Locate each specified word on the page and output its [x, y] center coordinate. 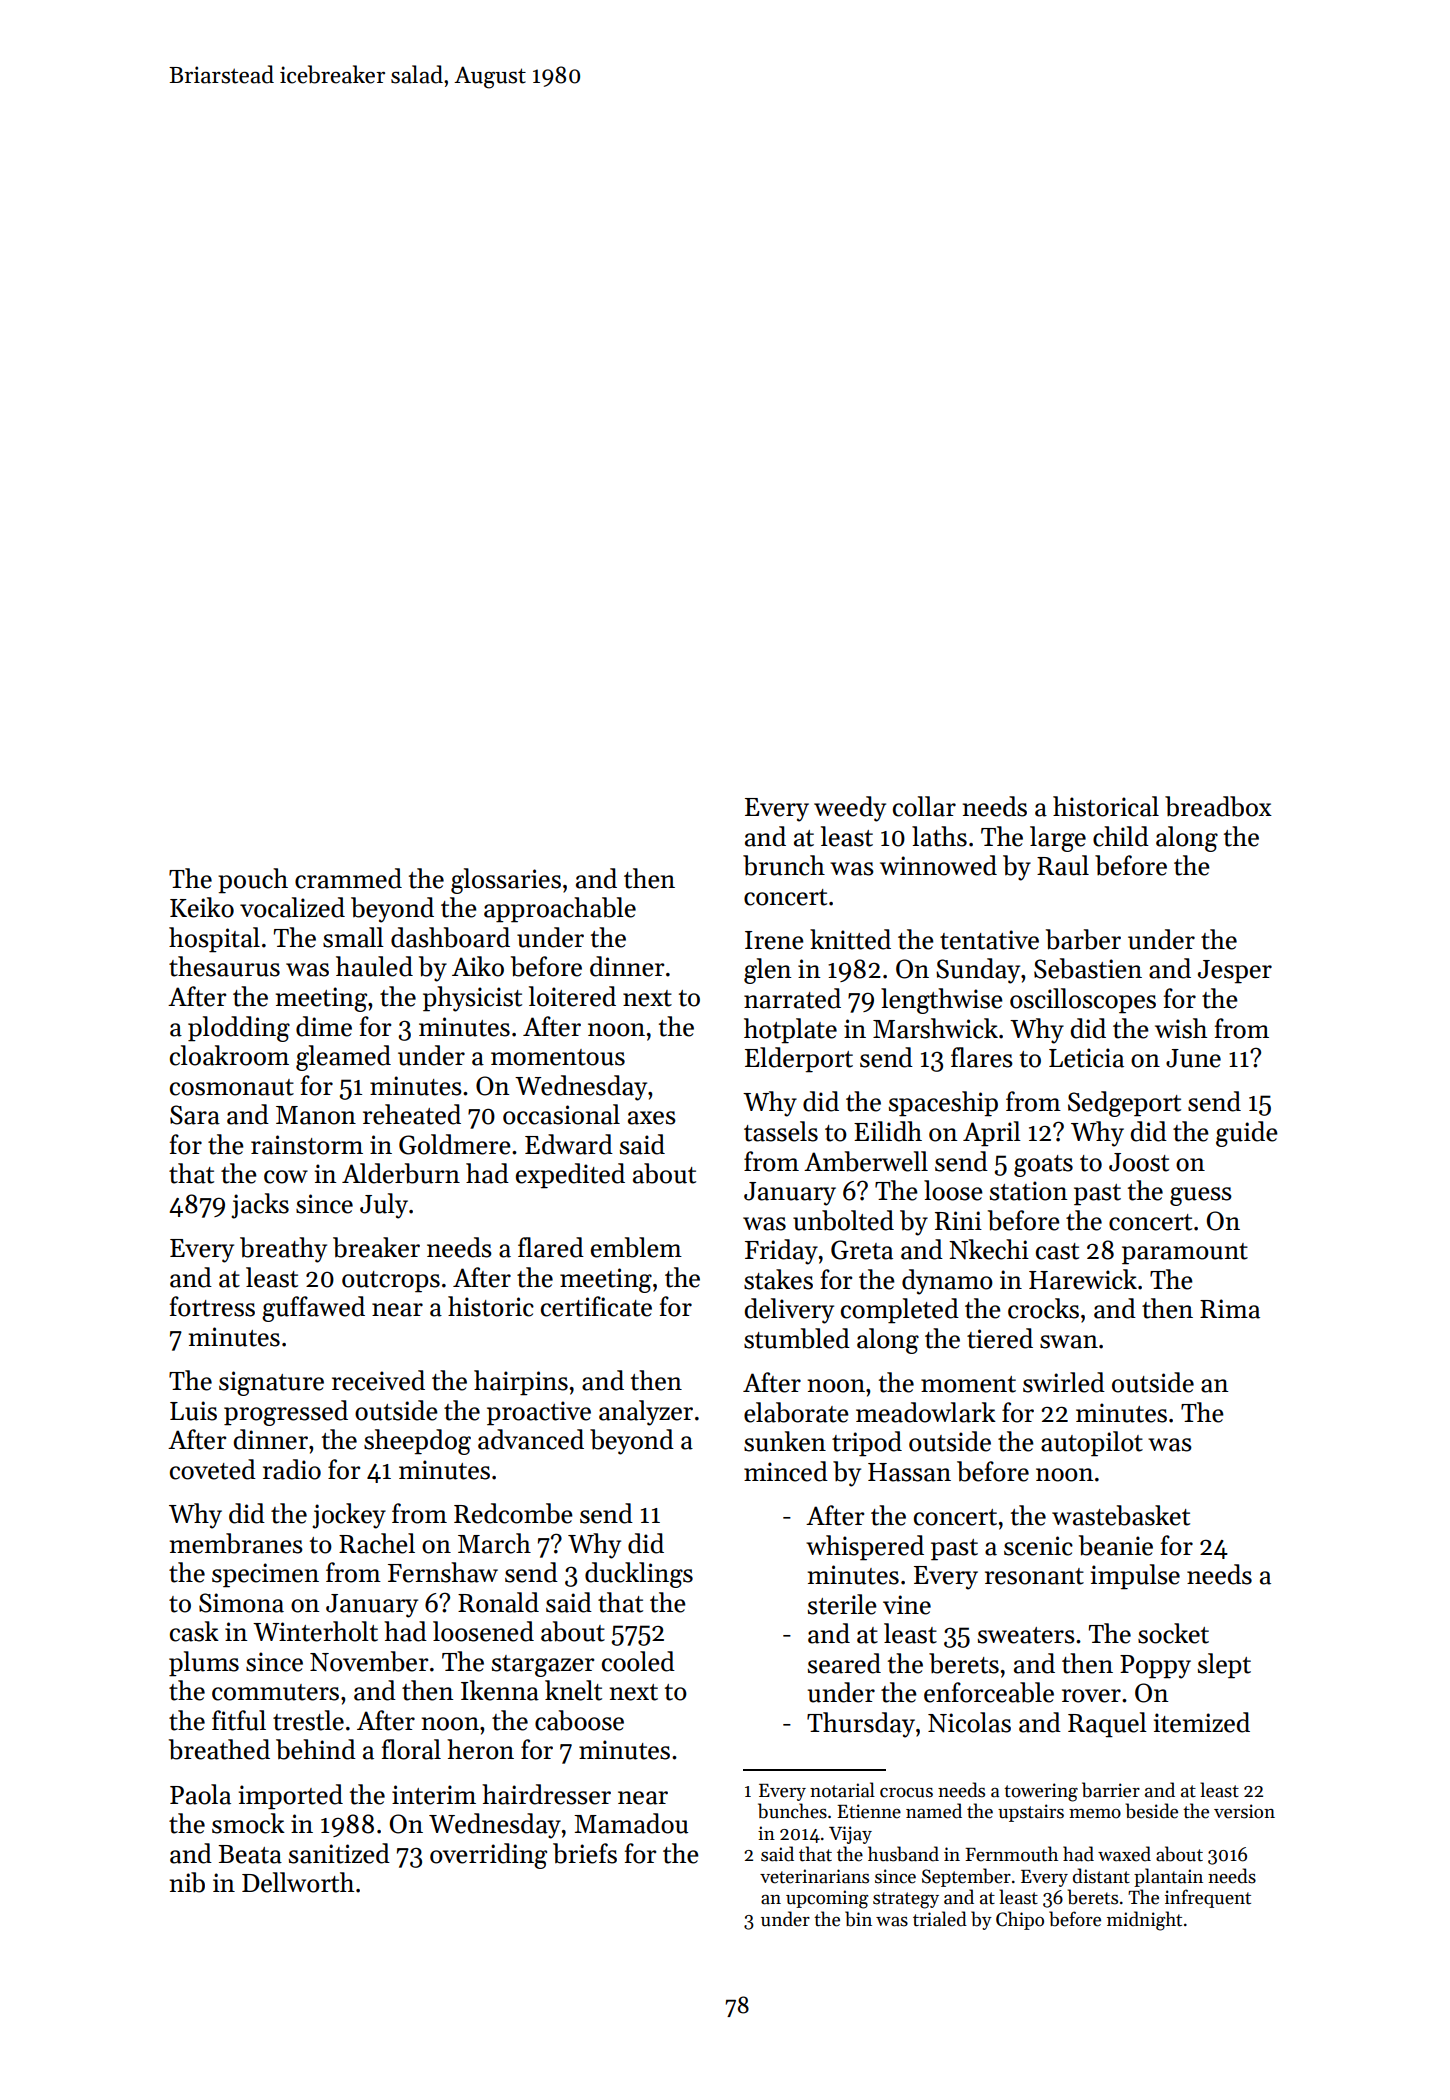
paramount [1185, 1254]
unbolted [843, 1220]
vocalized [292, 907]
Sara [195, 1115]
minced [786, 1471]
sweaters [1026, 1635]
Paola [200, 1794]
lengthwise [942, 1001]
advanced [531, 1439]
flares [982, 1057]
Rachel [377, 1543]
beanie [1116, 1545]
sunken [785, 1441]
